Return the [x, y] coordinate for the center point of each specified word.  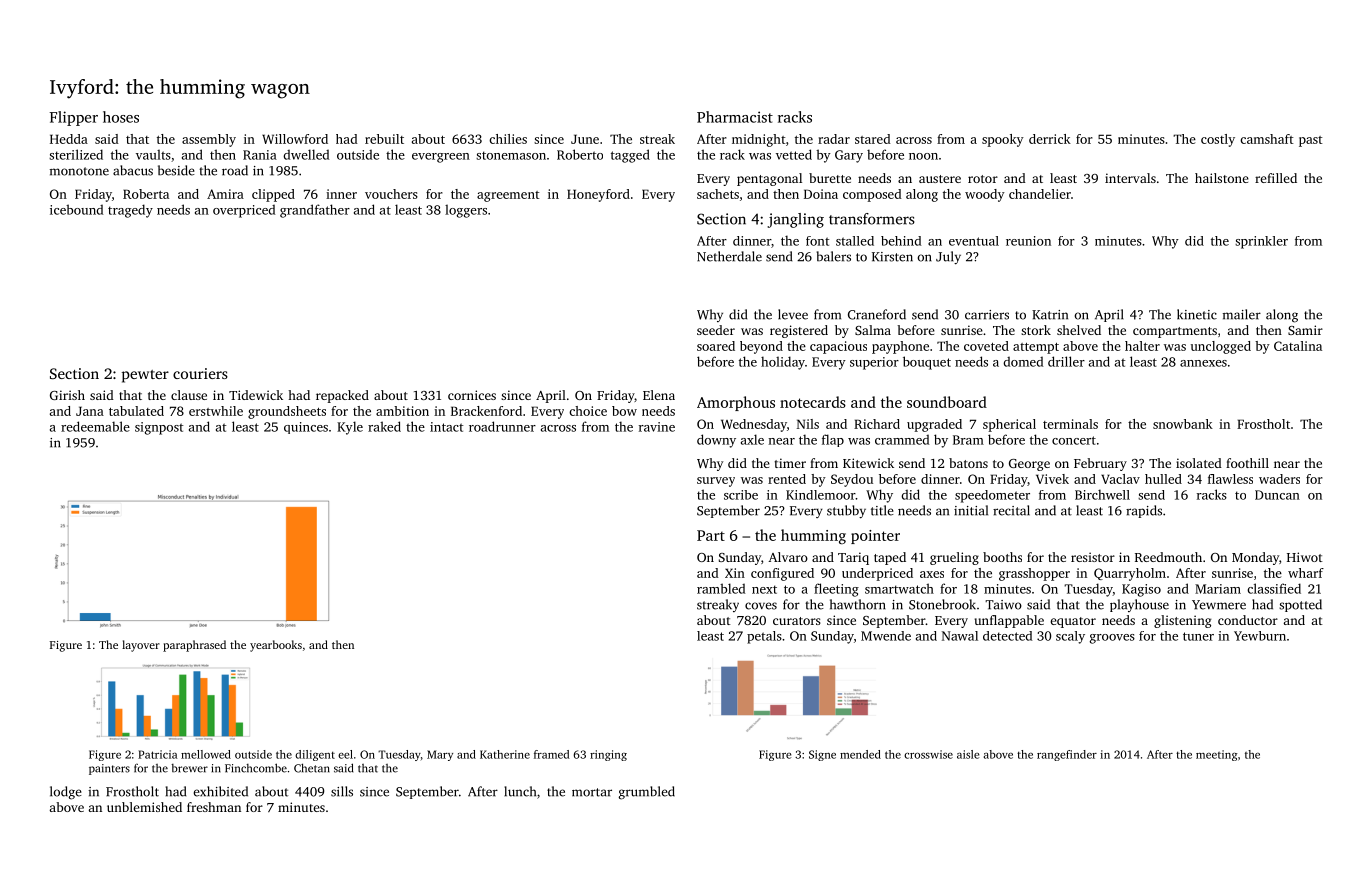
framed [552, 754]
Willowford [295, 139]
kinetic [1197, 314]
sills [342, 791]
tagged [630, 156]
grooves [1112, 639]
